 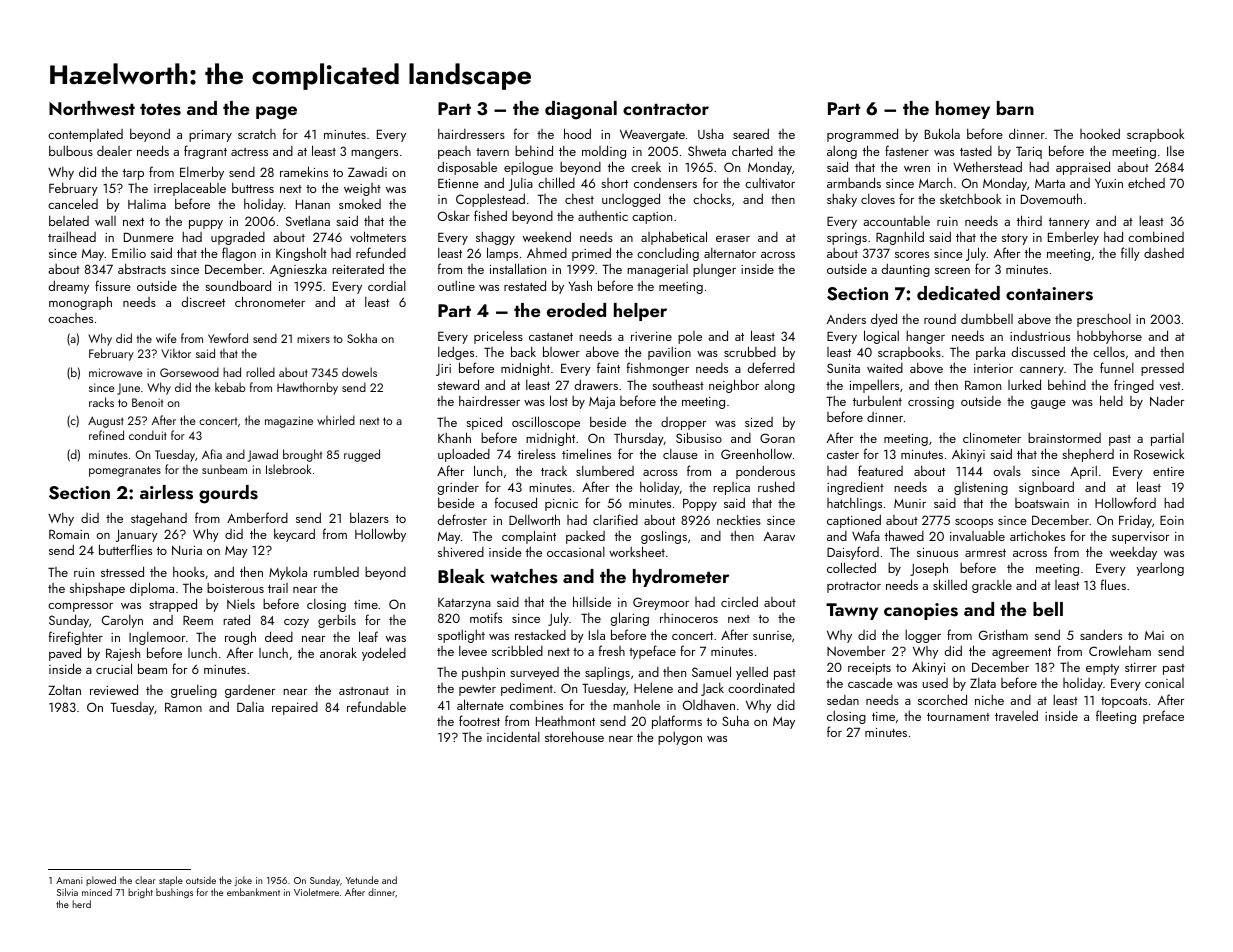 What do you see at coordinates (929, 569) in the screenshot?
I see `Joseph` at bounding box center [929, 569].
